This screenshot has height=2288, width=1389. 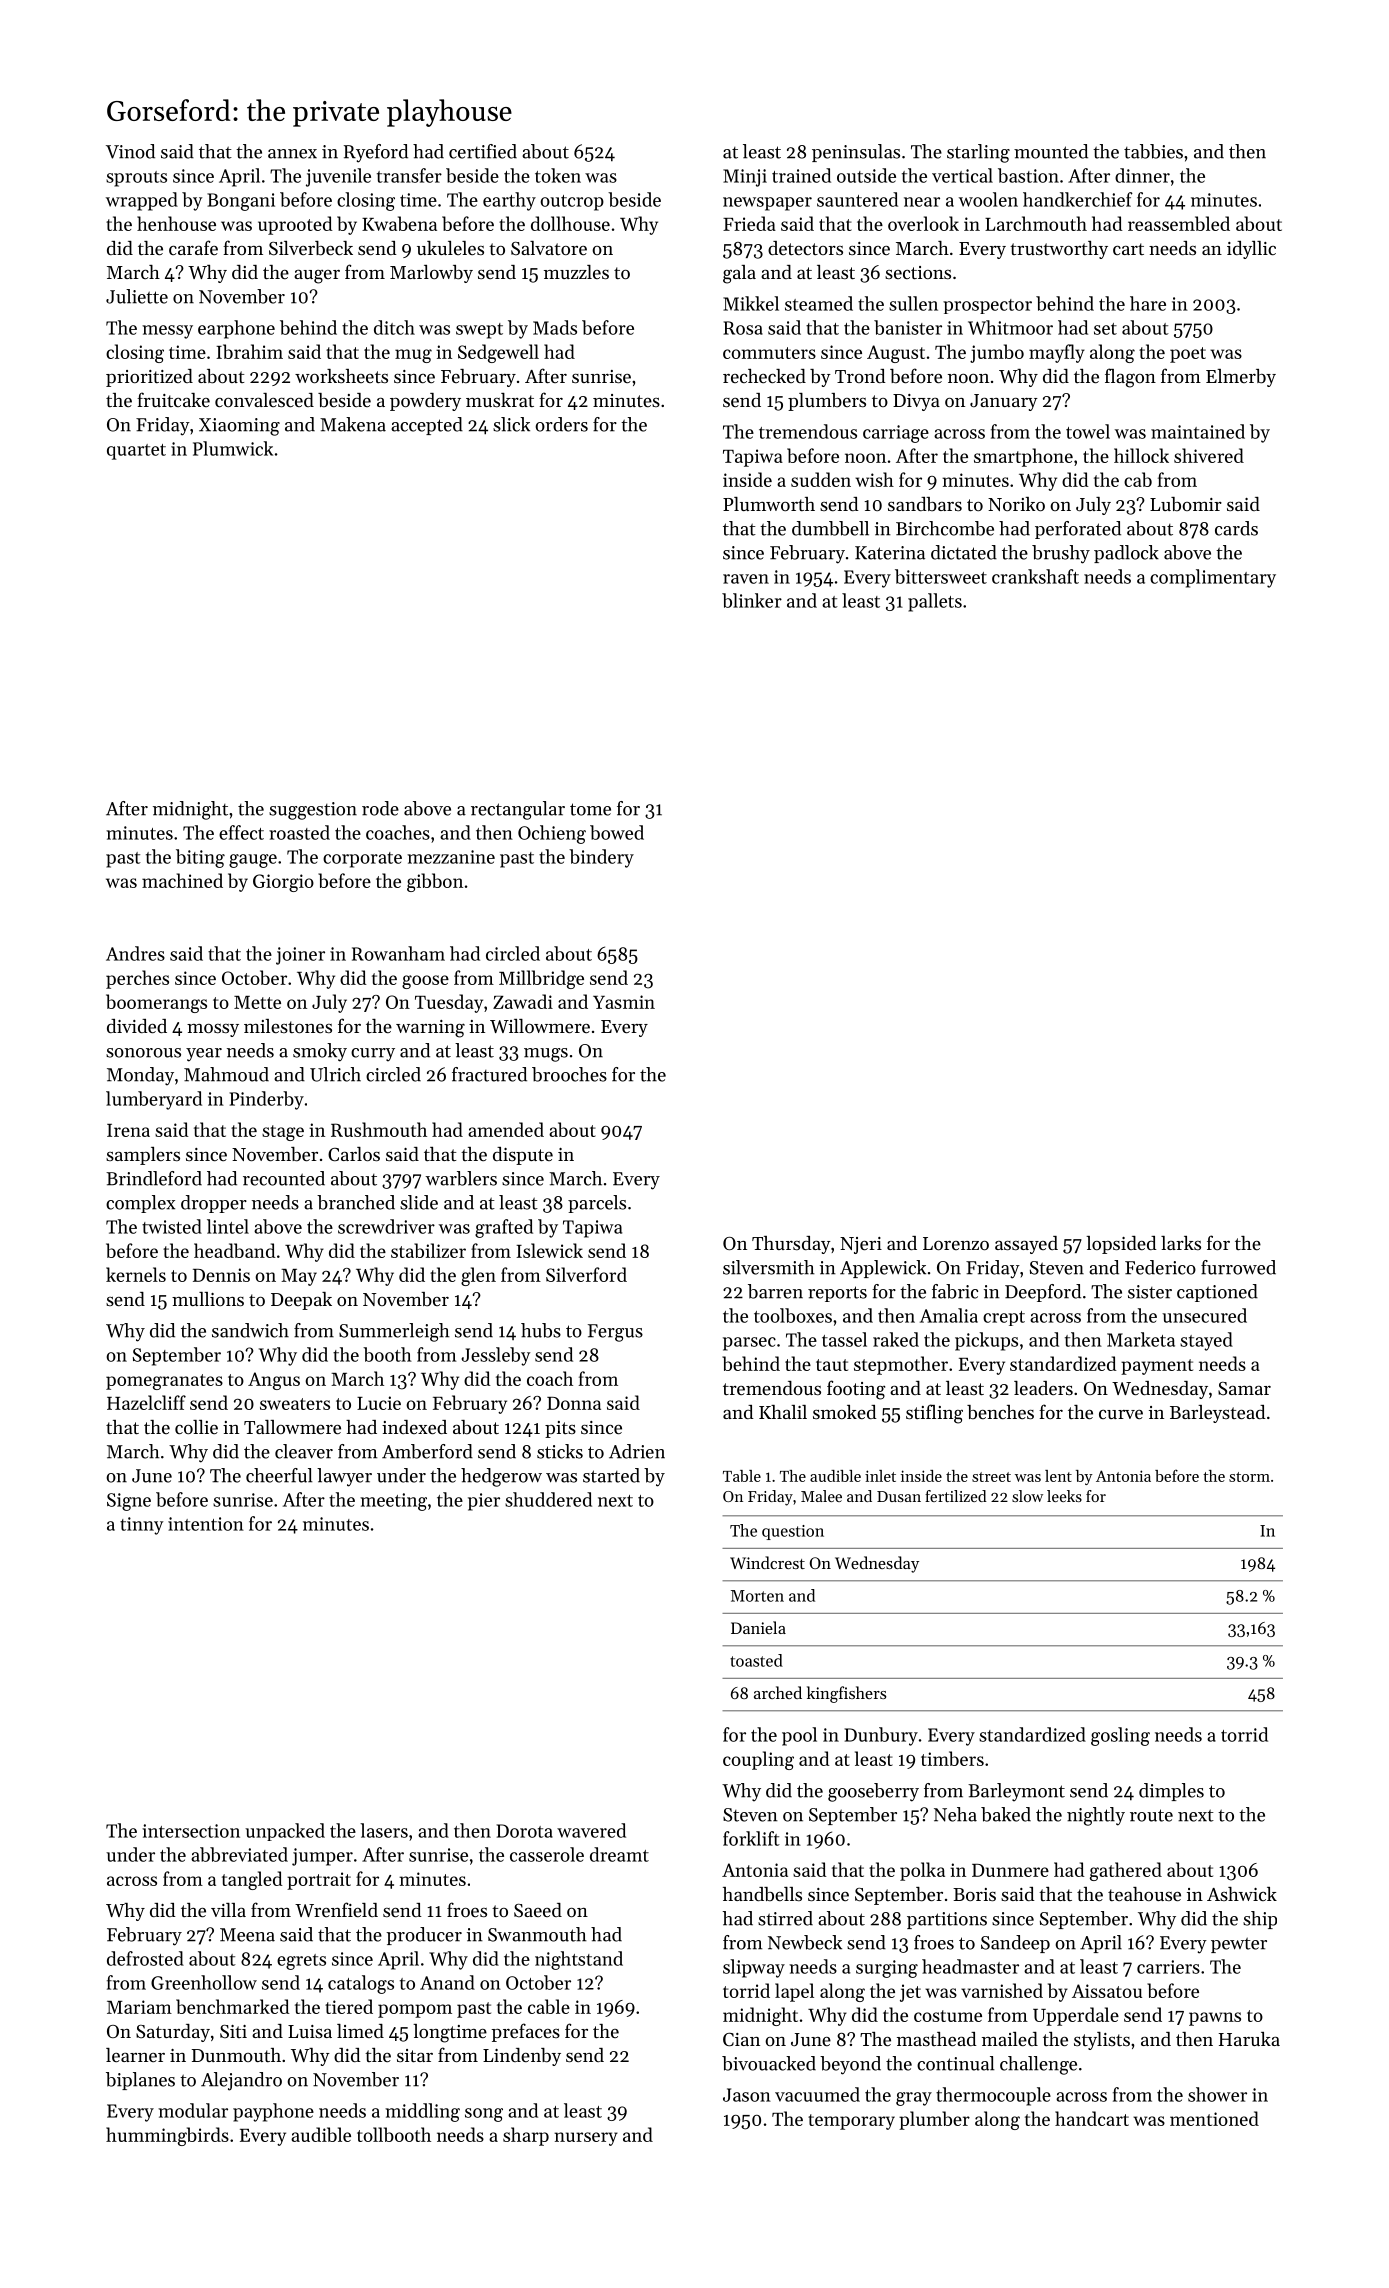 What do you see at coordinates (549, 2006) in the screenshot?
I see `cable` at bounding box center [549, 2006].
